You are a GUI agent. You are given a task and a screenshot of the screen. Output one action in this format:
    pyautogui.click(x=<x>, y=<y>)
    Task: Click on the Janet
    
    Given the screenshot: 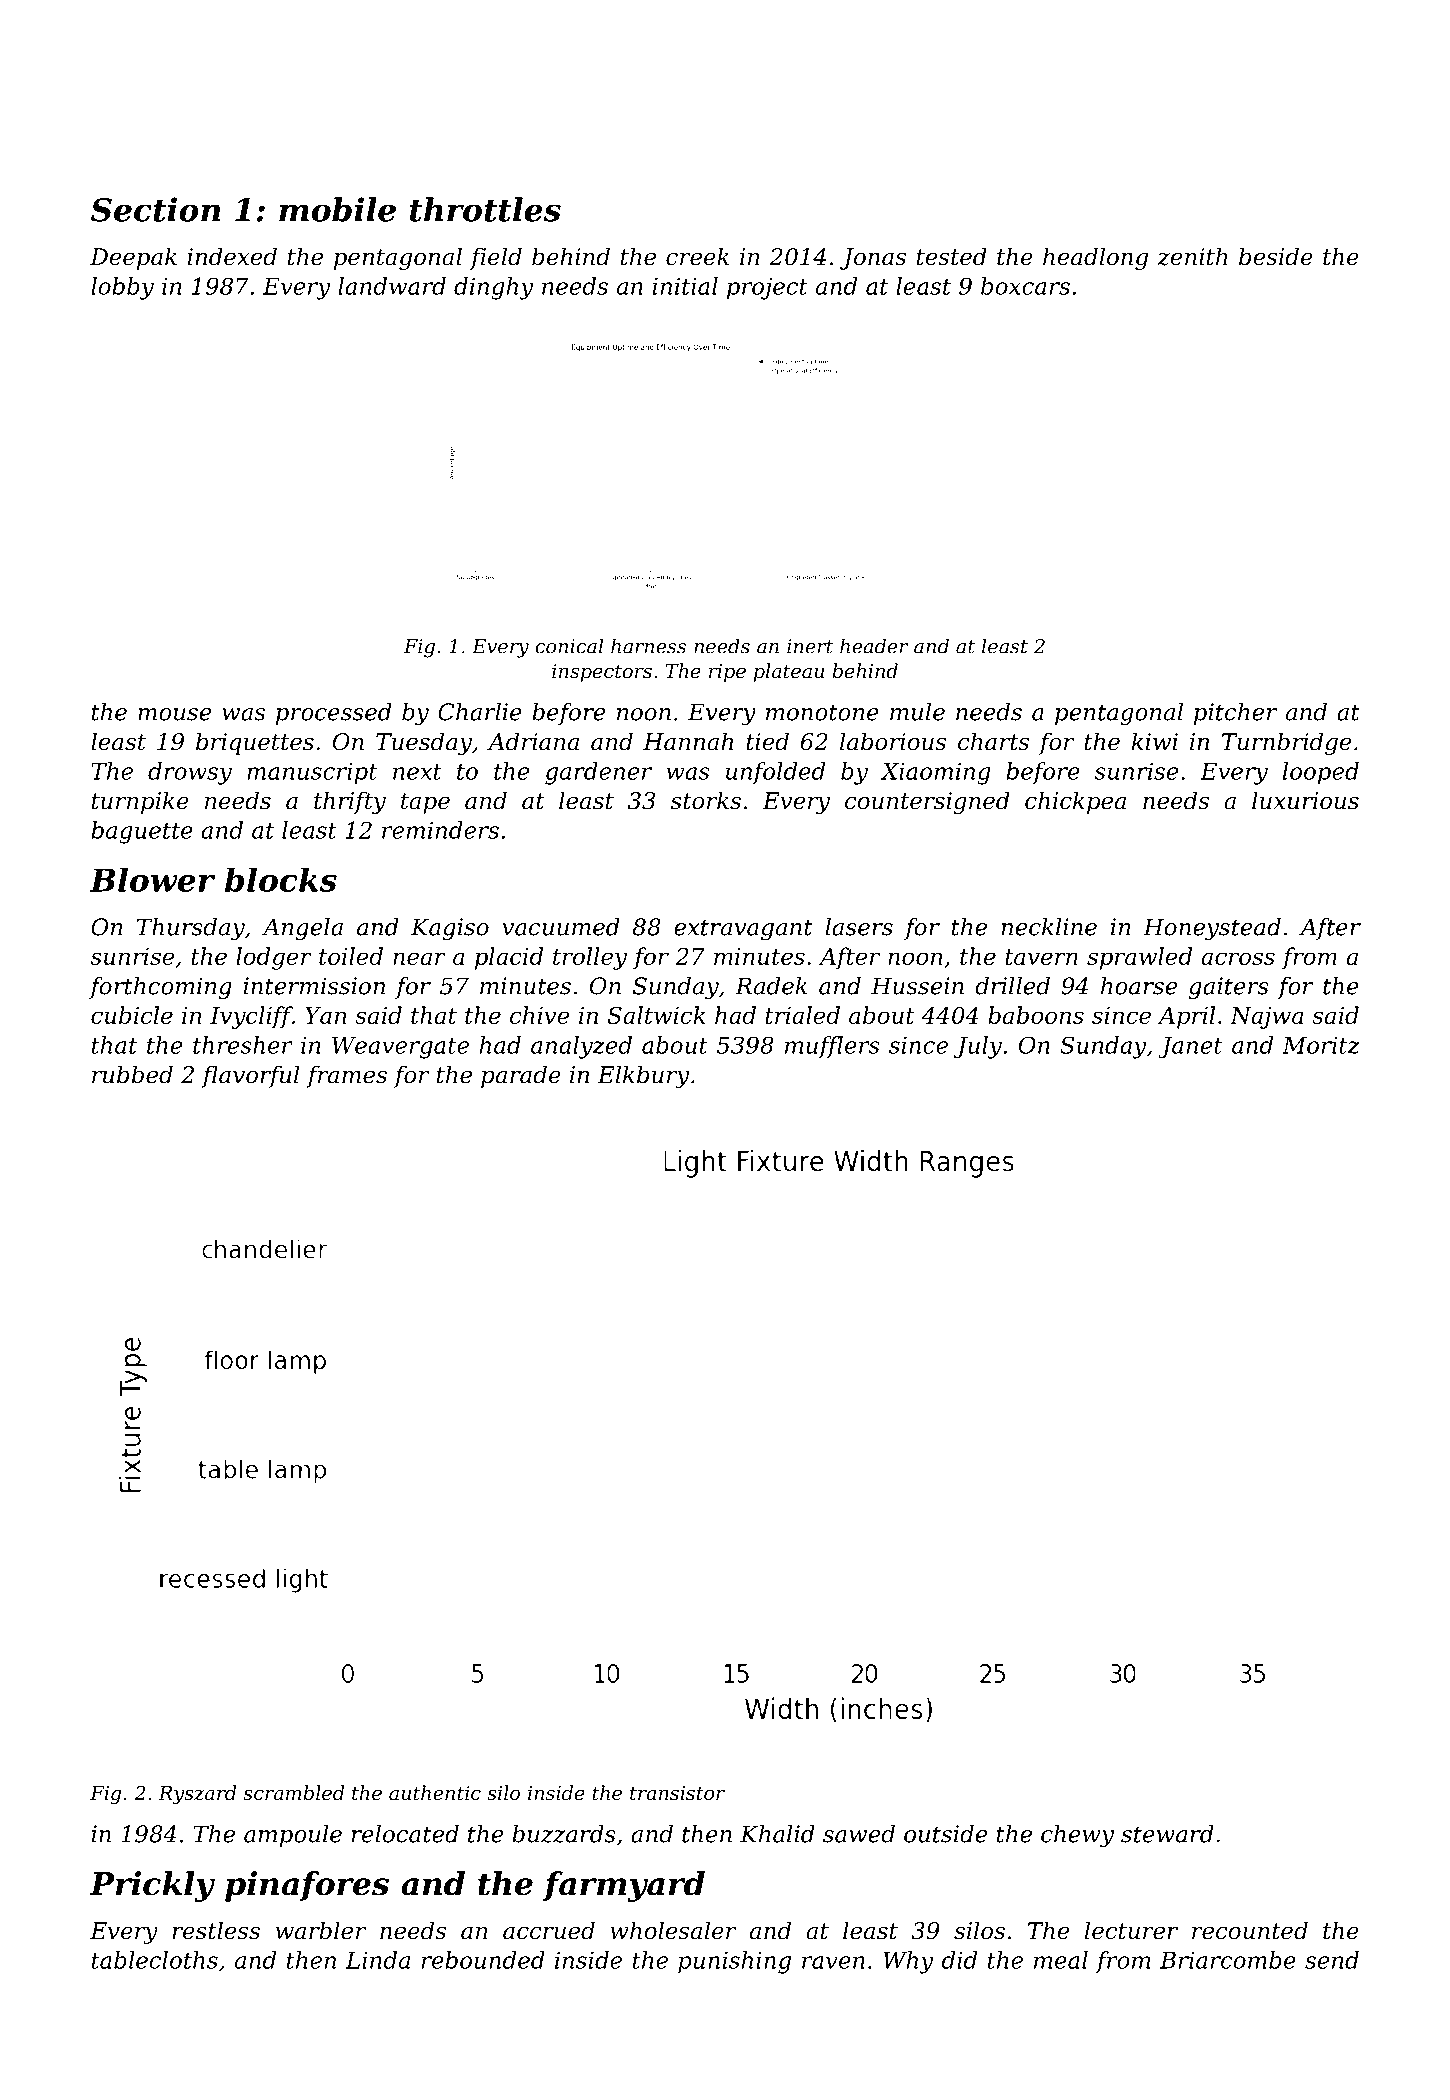 What is the action you would take?
    pyautogui.click(x=1190, y=1047)
